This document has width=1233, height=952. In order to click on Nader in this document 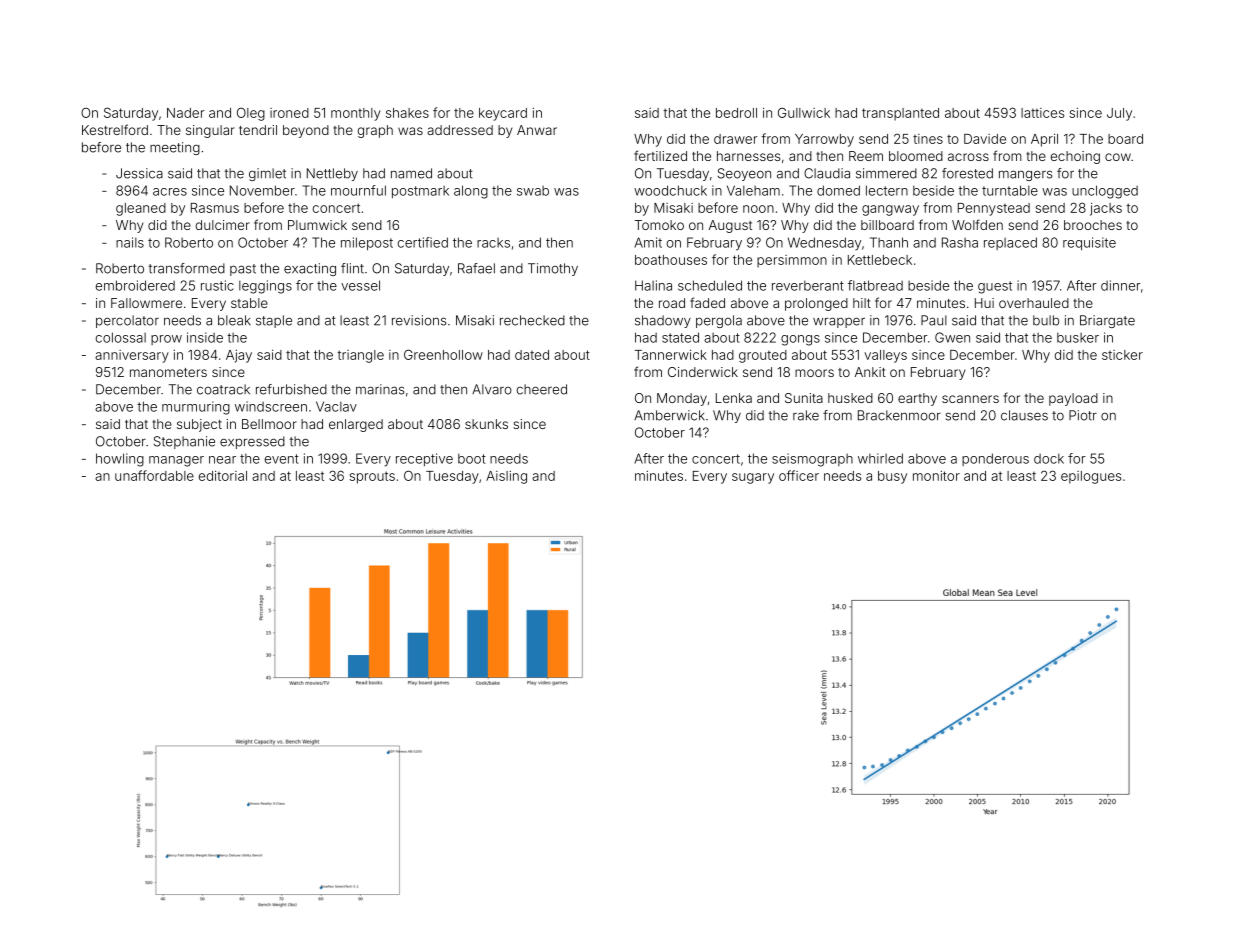, I will do `click(185, 113)`.
